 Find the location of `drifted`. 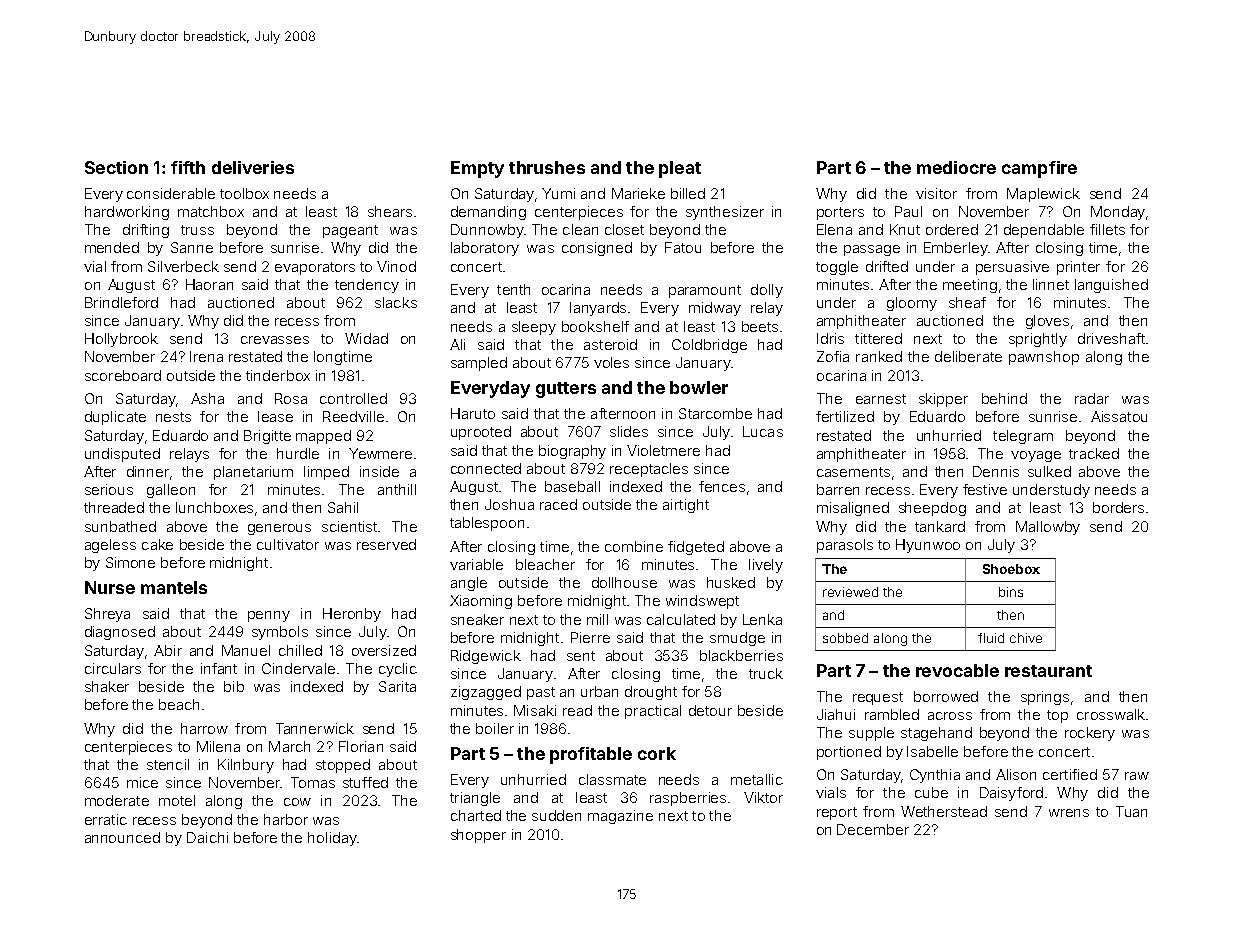

drifted is located at coordinates (887, 266).
